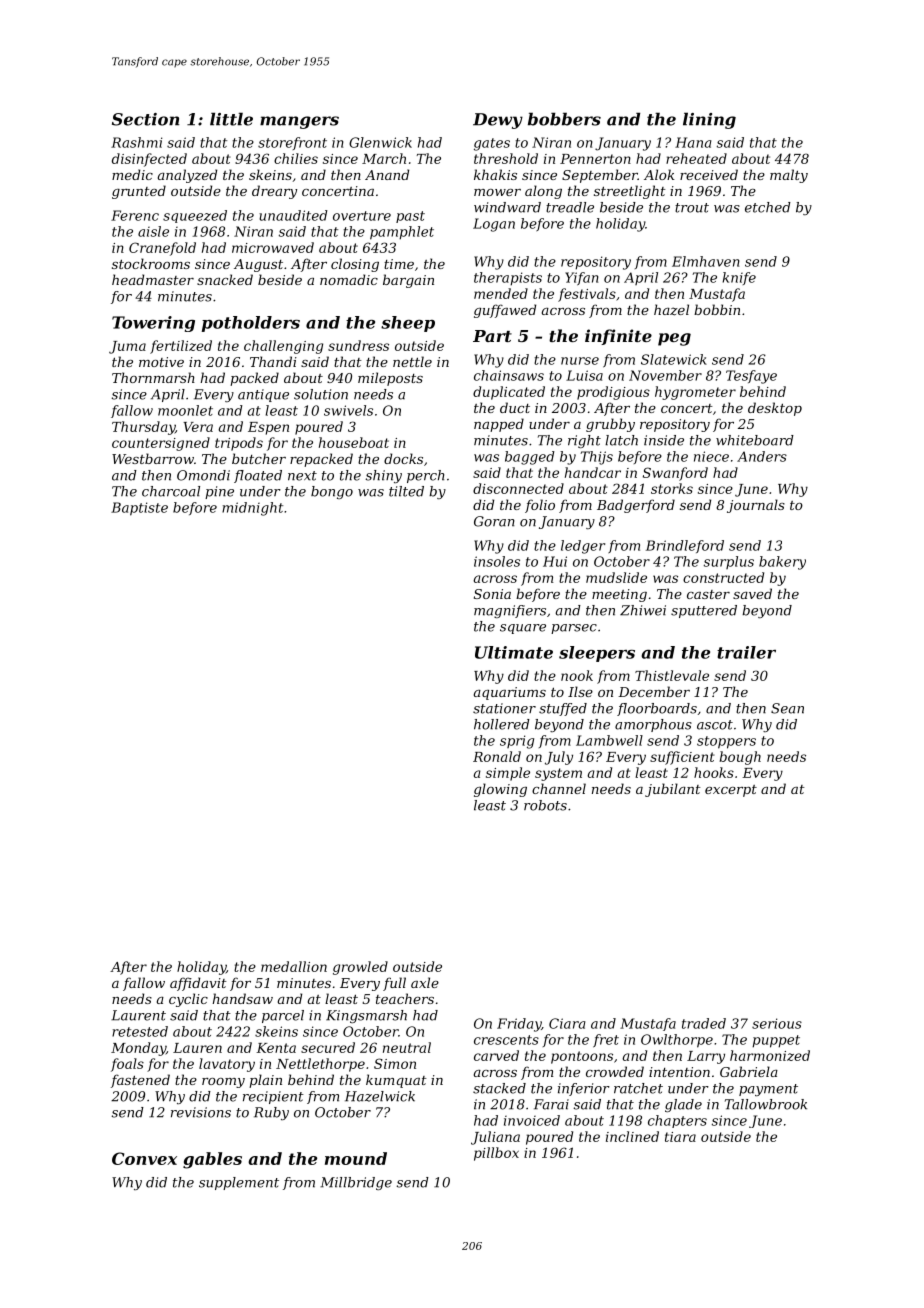 The width and height of the screenshot is (924, 1308). Describe the element at coordinates (252, 509) in the screenshot. I see `midnight` at that location.
